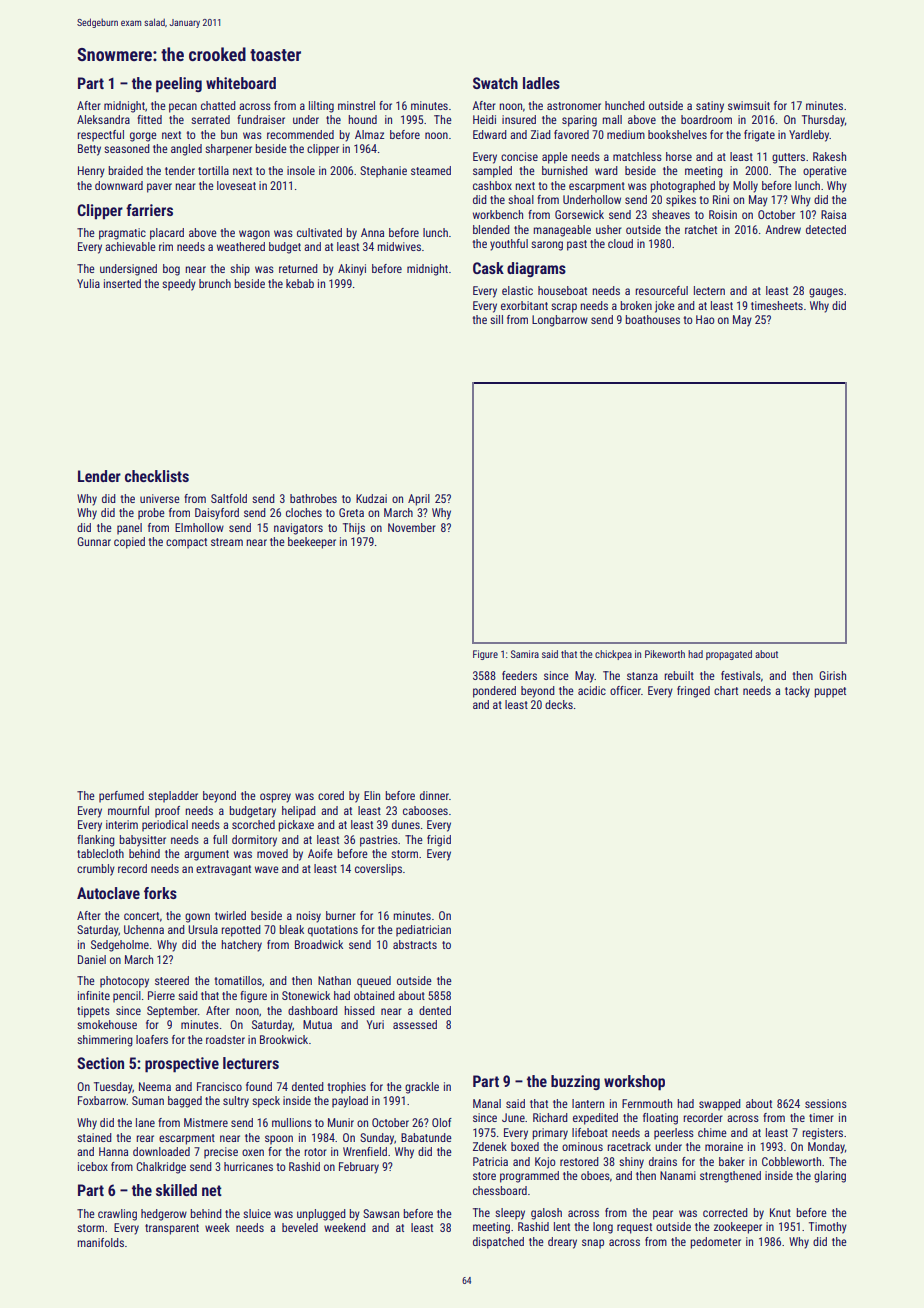  What do you see at coordinates (415, 1024) in the document?
I see `assessed` at bounding box center [415, 1024].
